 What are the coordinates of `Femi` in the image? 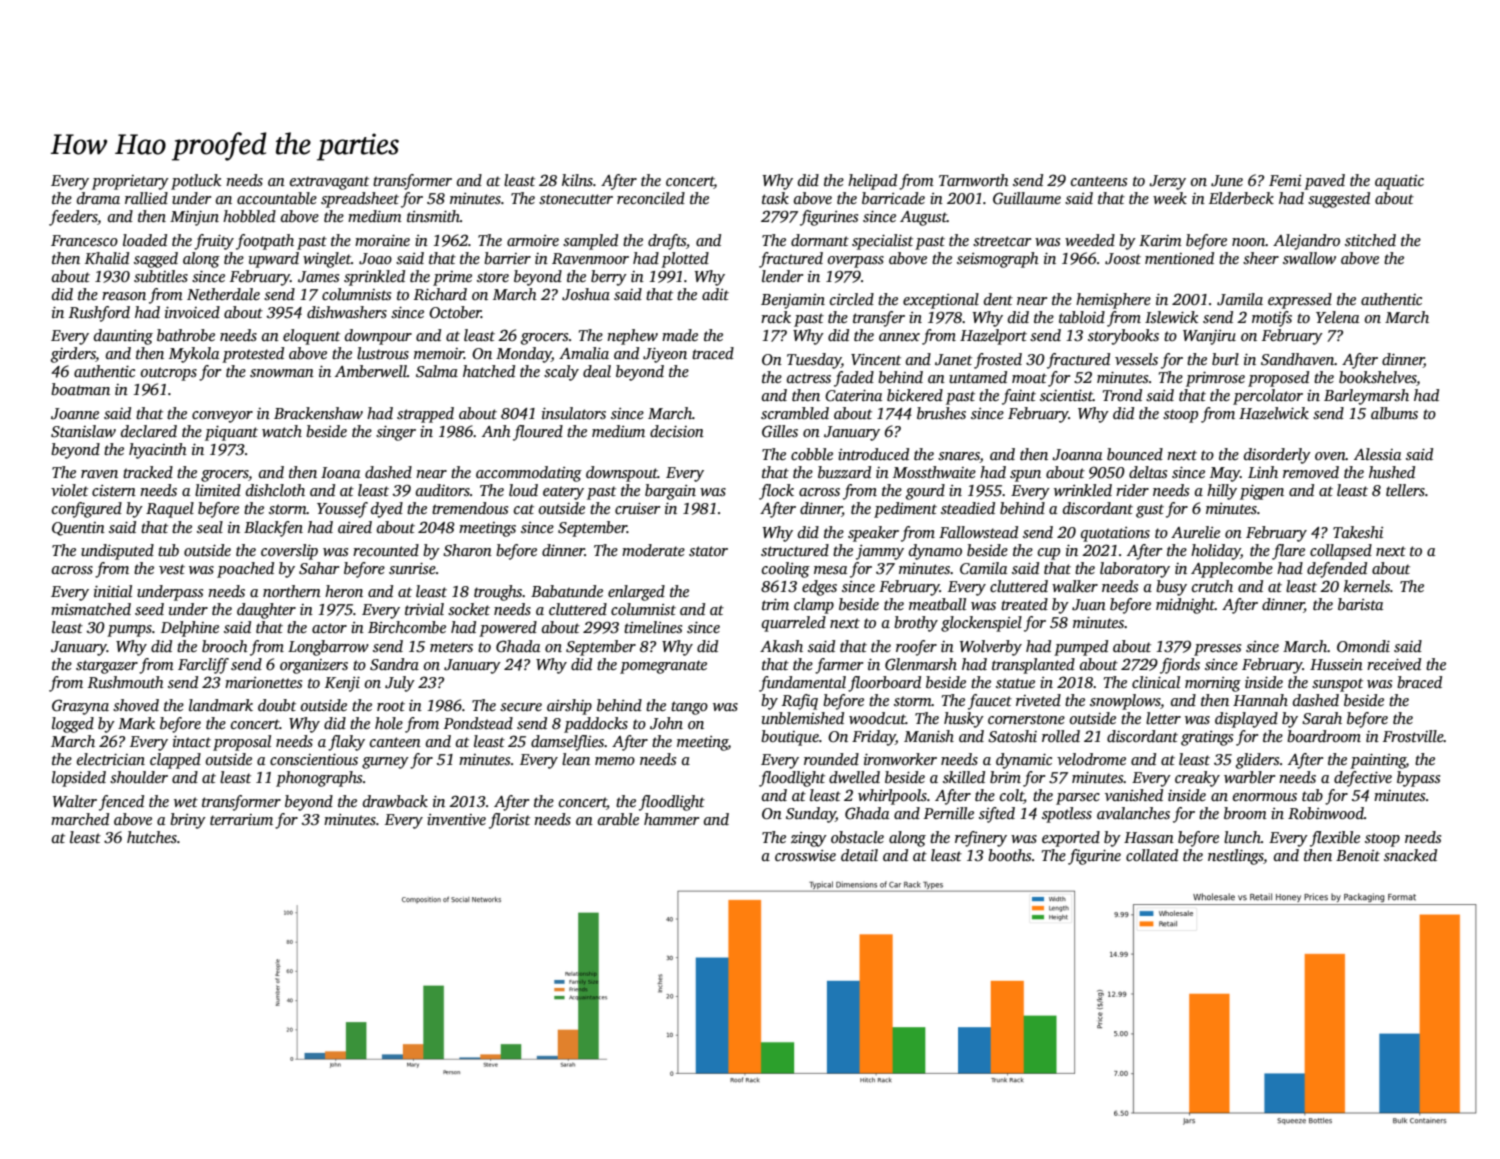 It's located at (1285, 180).
